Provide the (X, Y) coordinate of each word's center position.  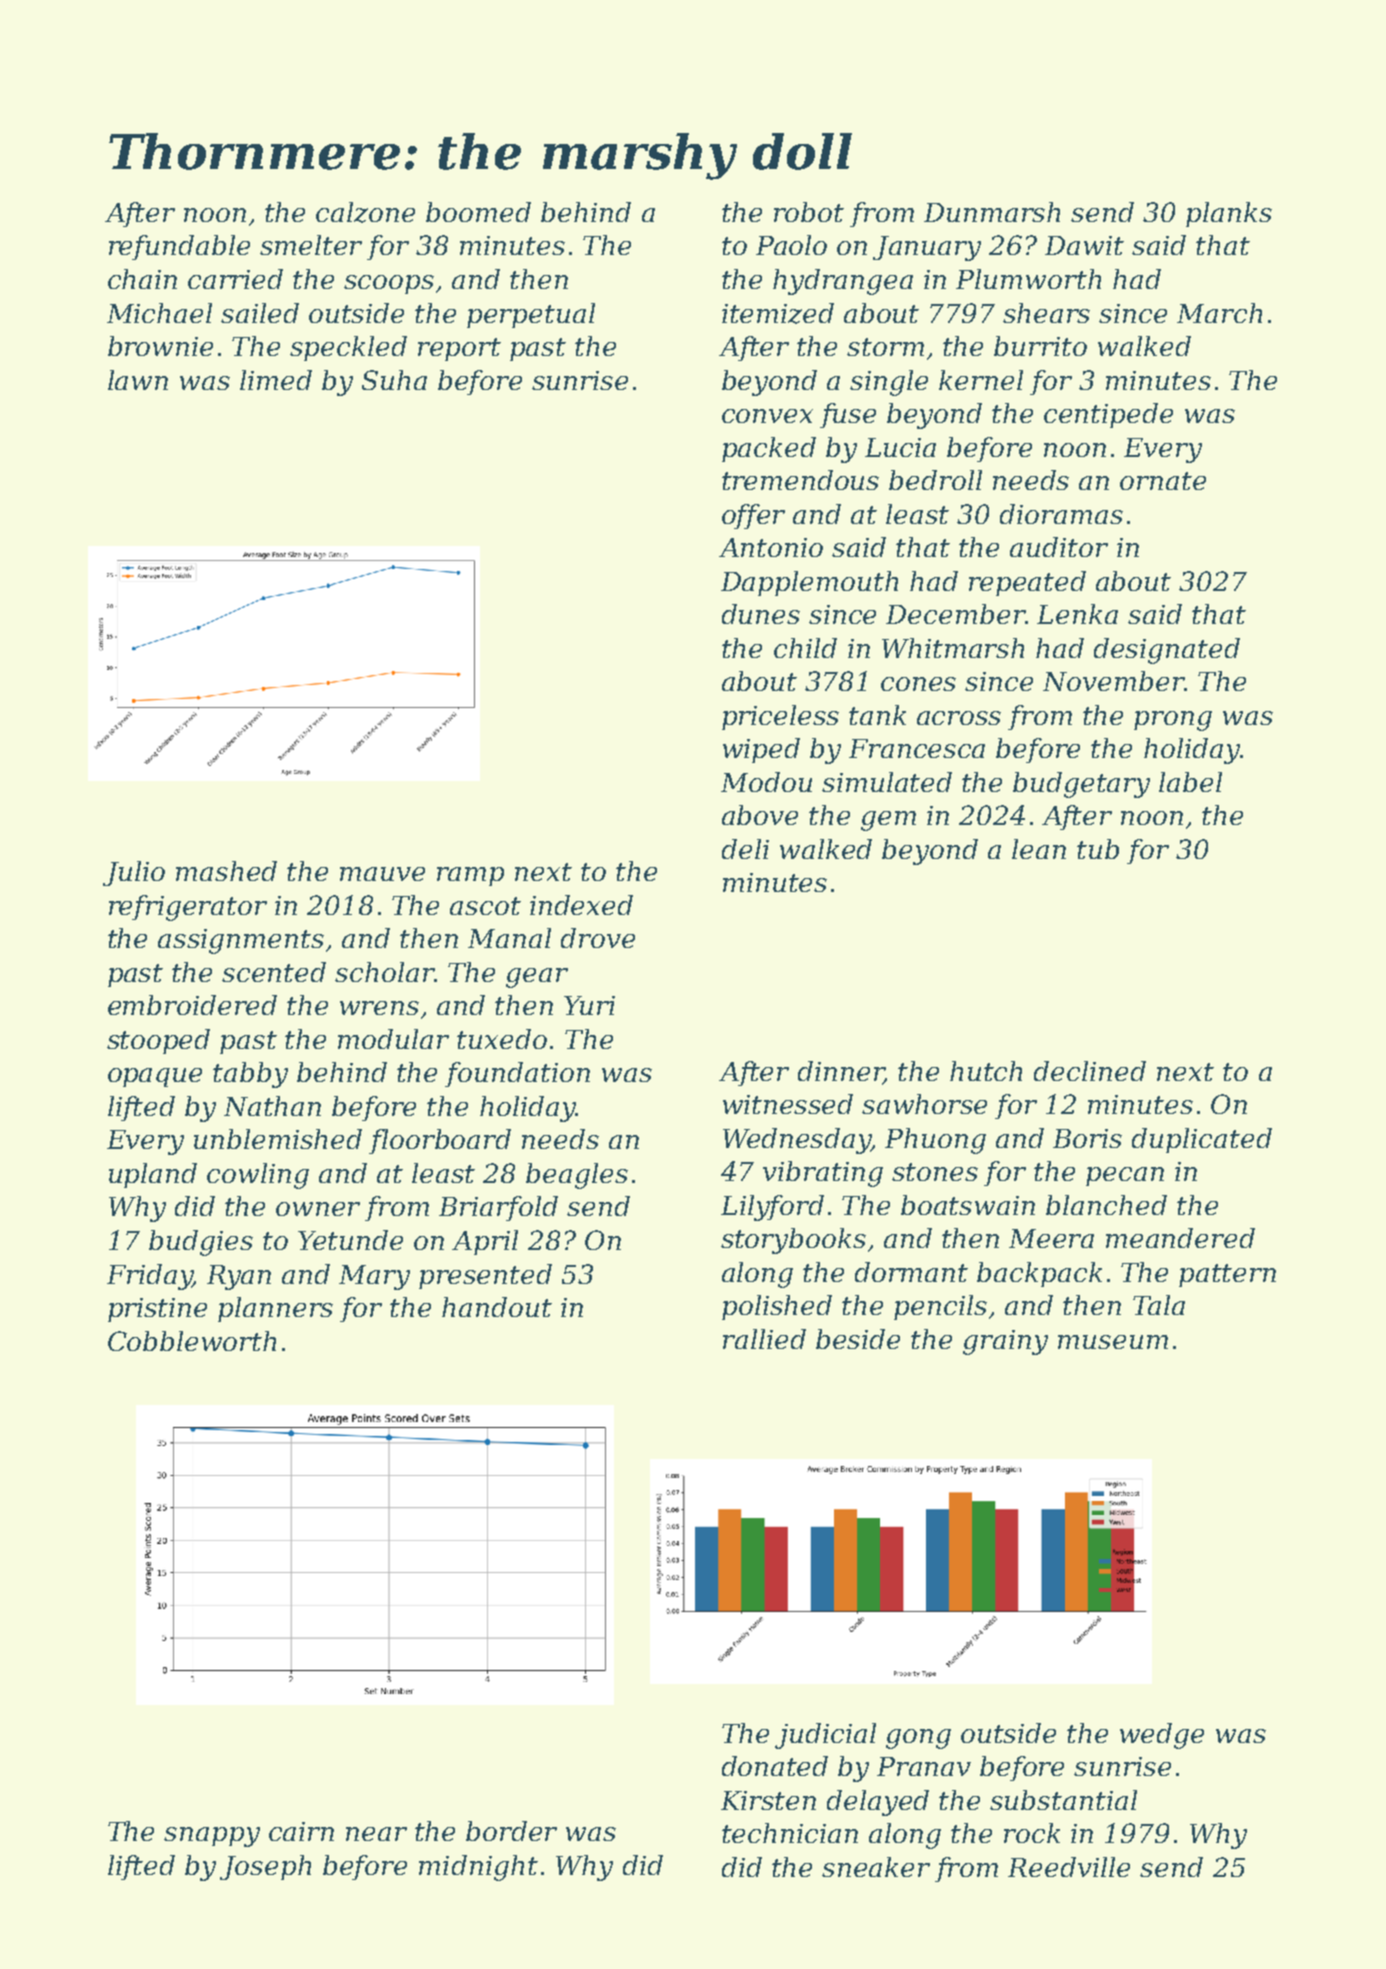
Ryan (239, 1277)
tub (1098, 849)
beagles (577, 1176)
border (511, 1831)
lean (1039, 849)
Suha (394, 380)
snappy (212, 1837)
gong (918, 1739)
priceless (780, 717)
